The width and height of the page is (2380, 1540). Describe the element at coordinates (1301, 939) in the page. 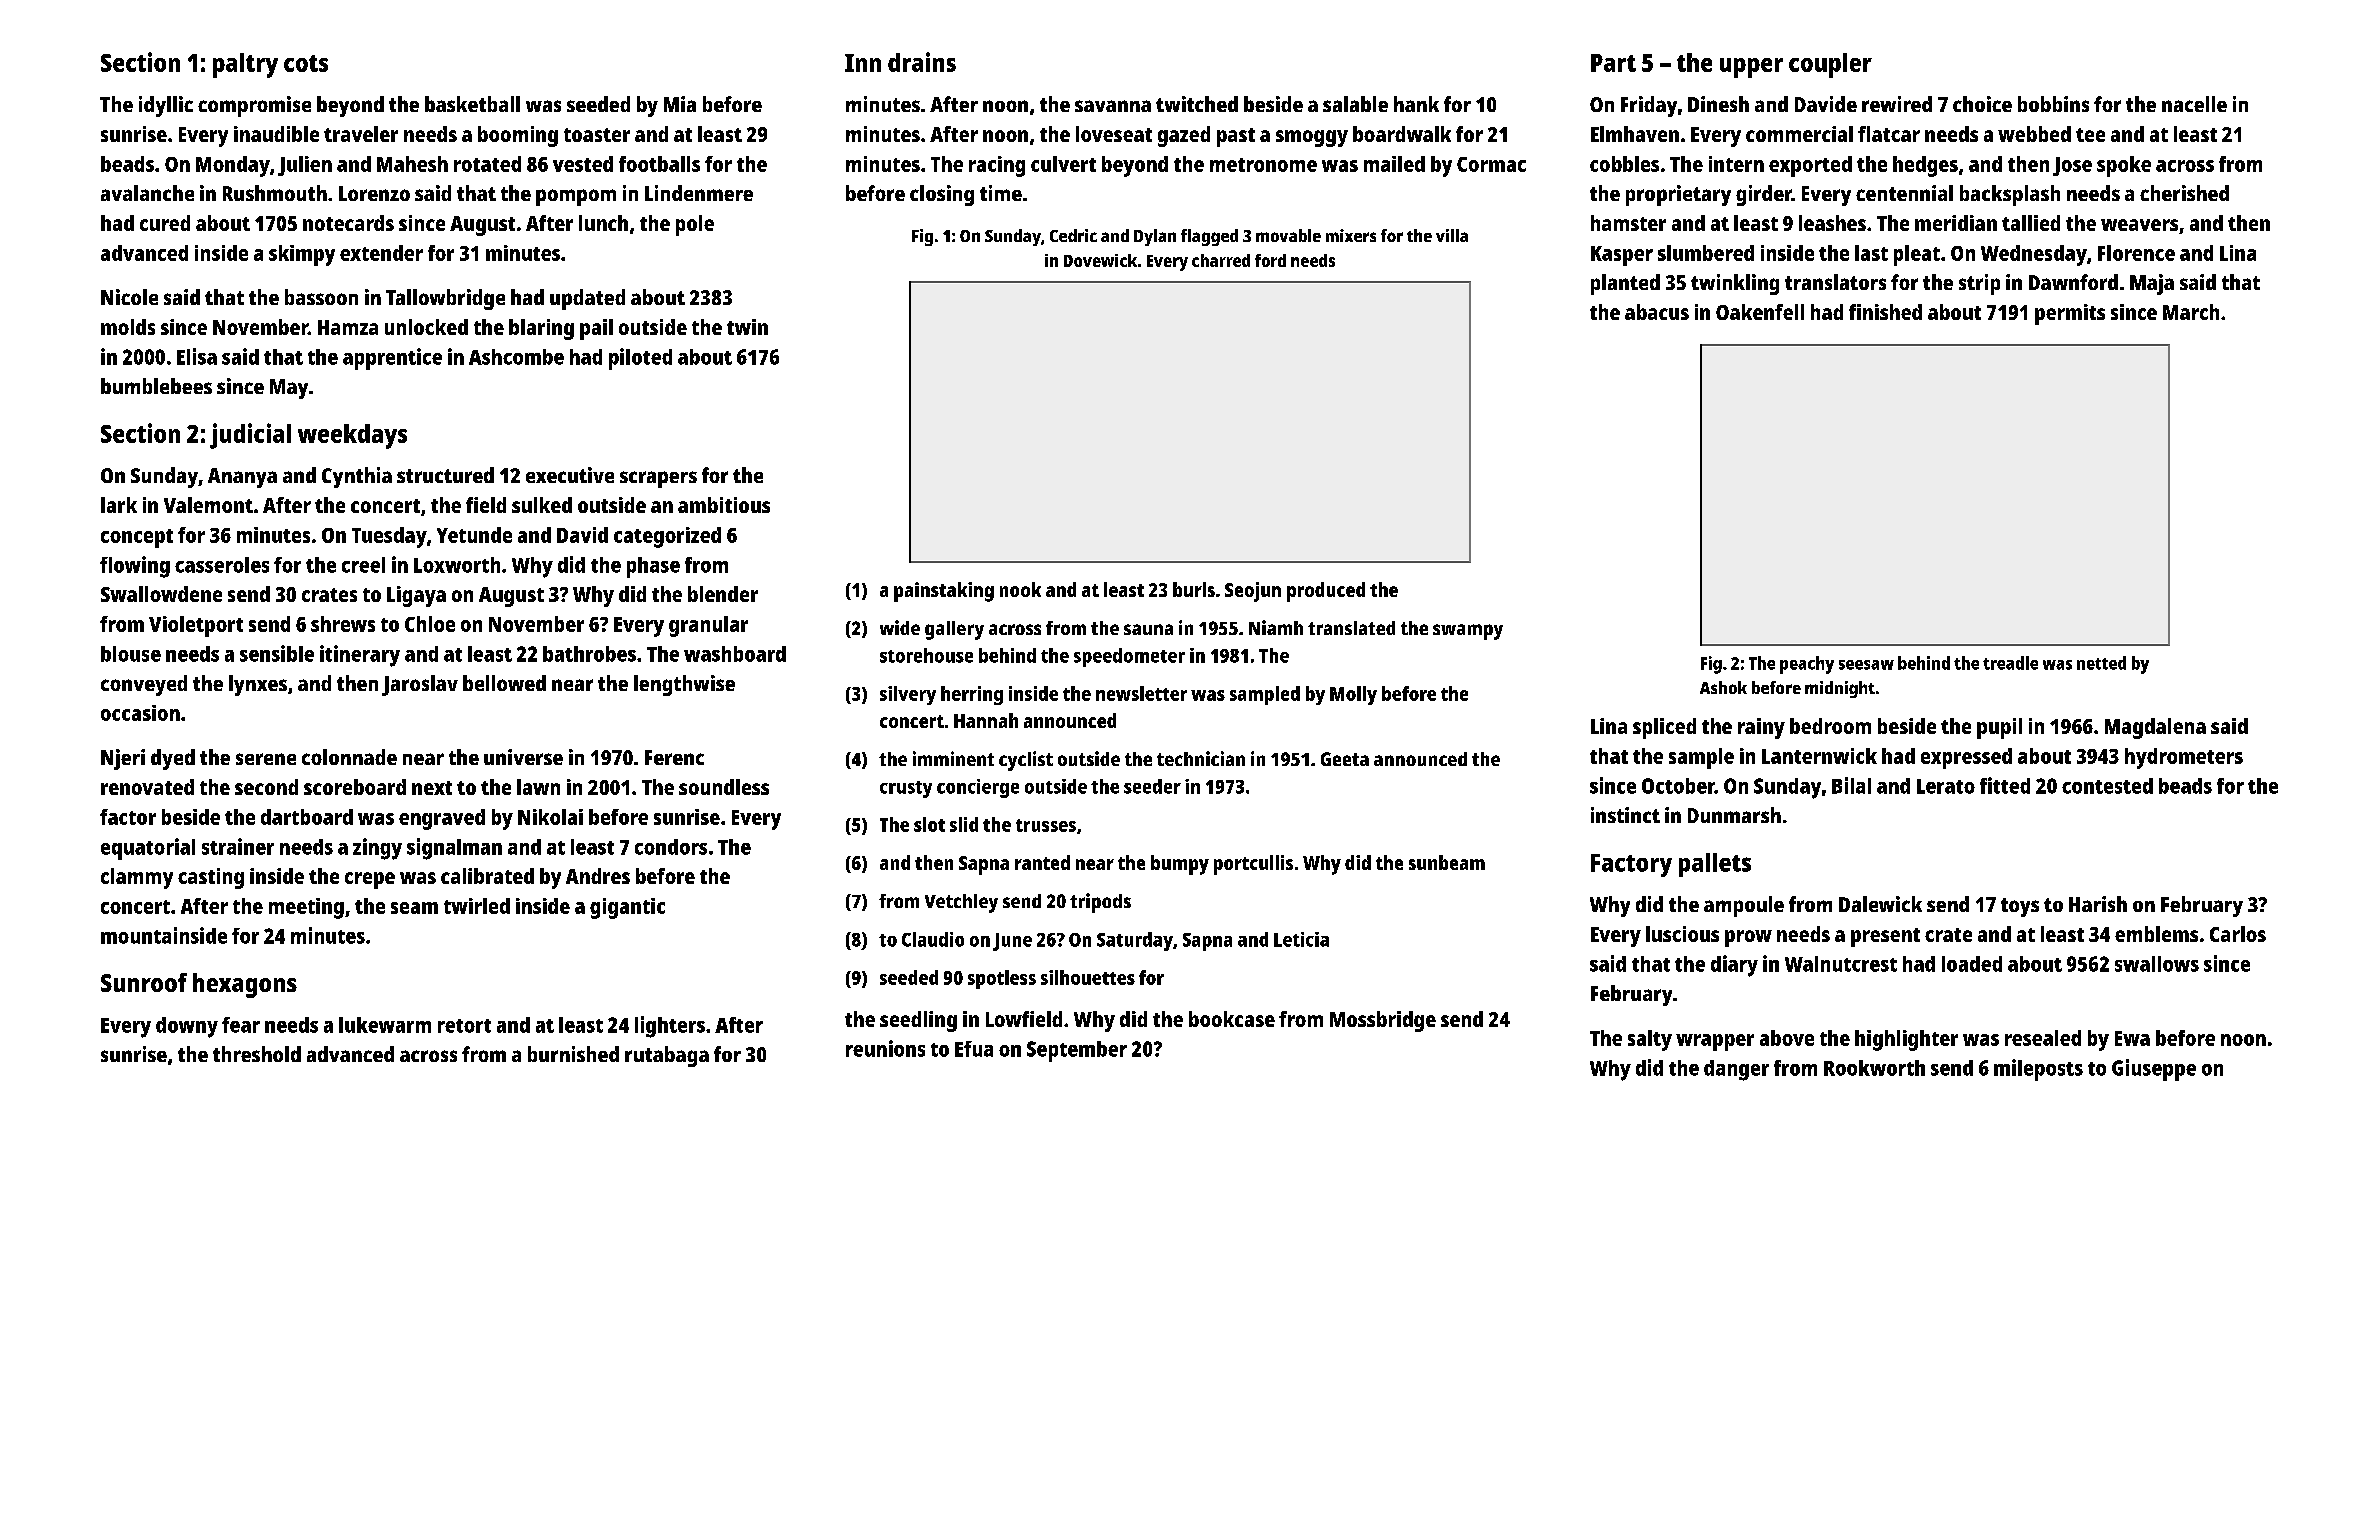

I see `Leticia` at that location.
